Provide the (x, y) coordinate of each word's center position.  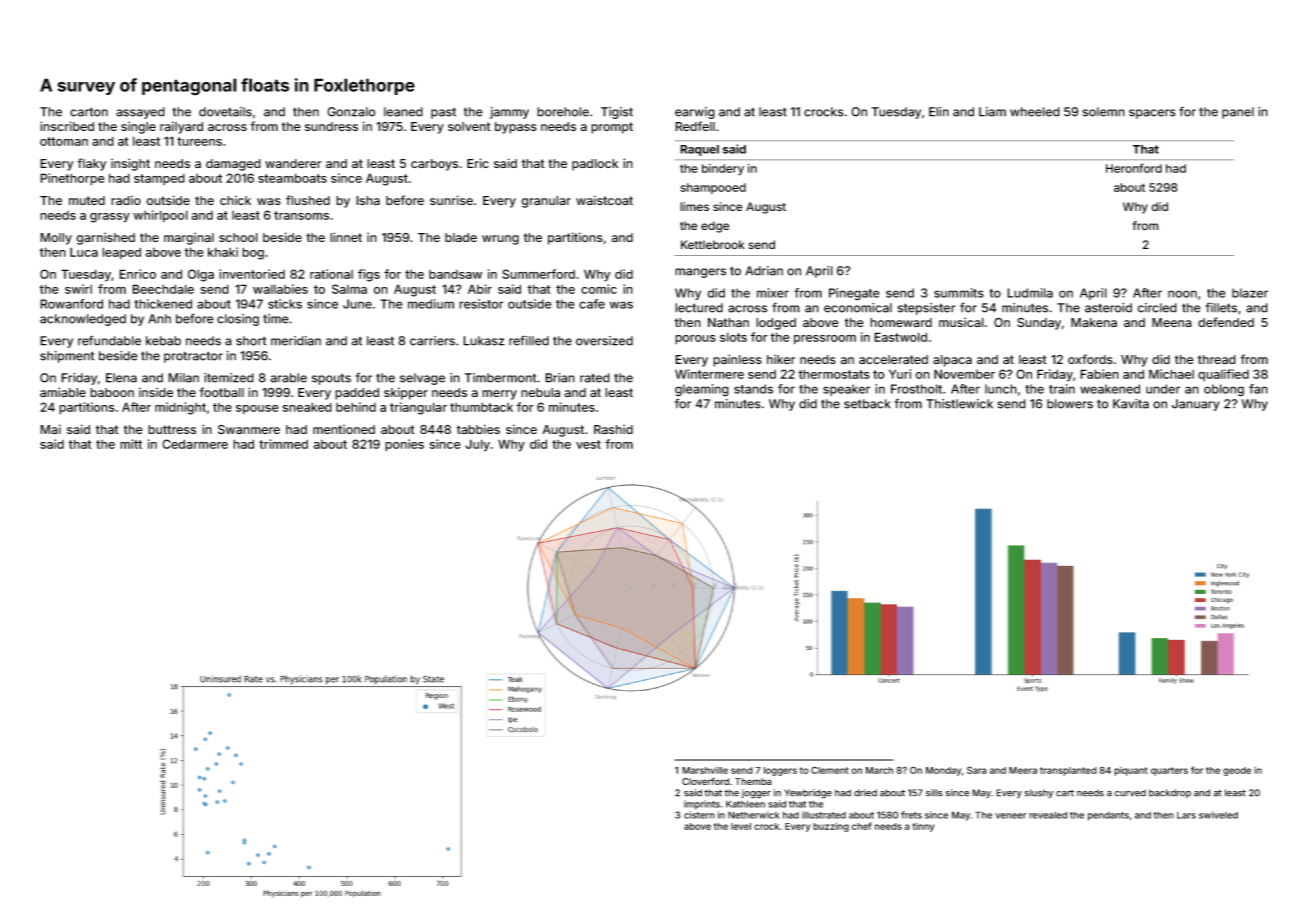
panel (1238, 113)
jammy (509, 113)
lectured (699, 308)
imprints (702, 805)
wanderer (293, 163)
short (251, 341)
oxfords (1090, 359)
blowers (1070, 404)
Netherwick (754, 815)
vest (588, 444)
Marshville (705, 770)
